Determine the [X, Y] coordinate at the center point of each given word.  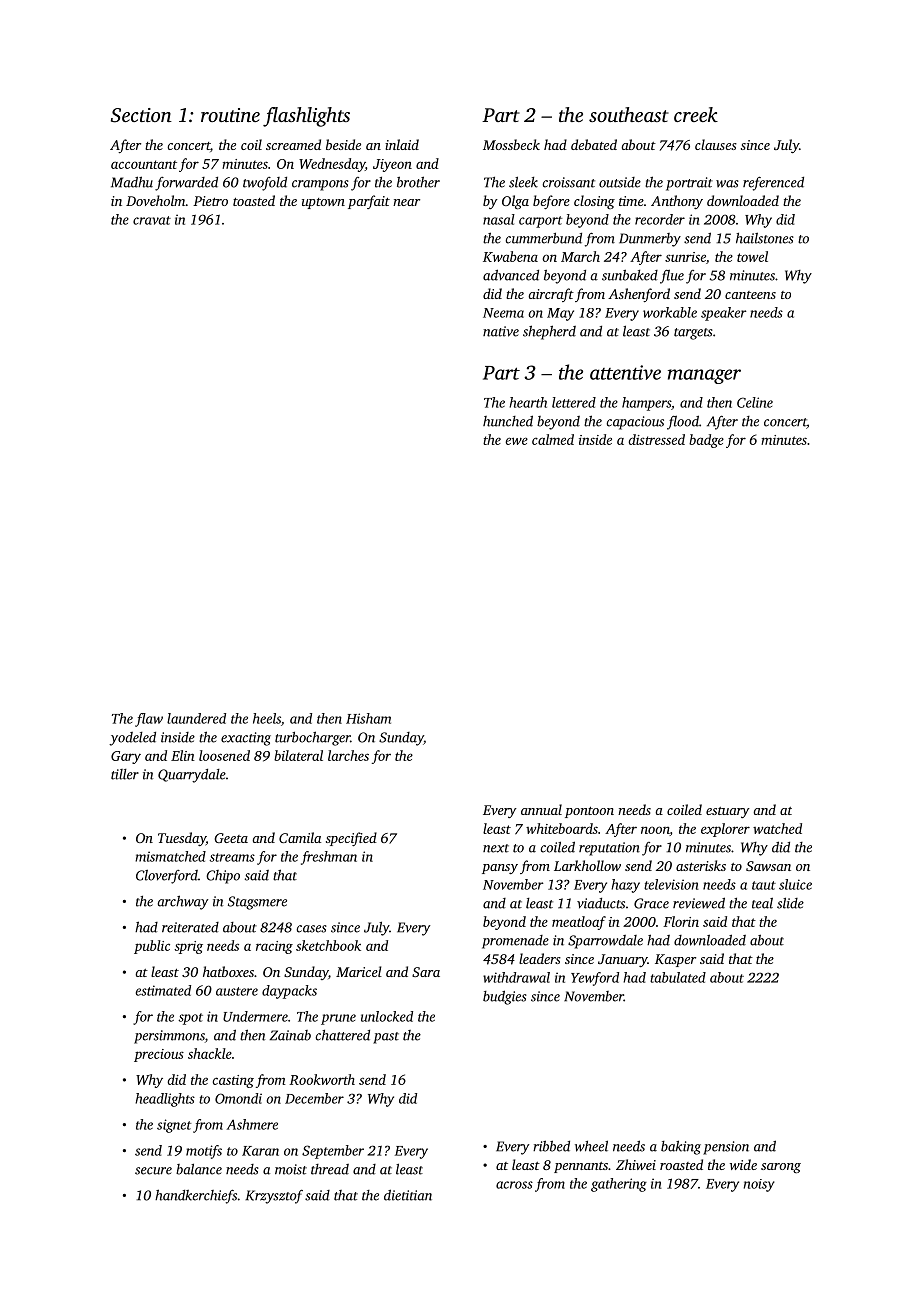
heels [267, 718]
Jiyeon [392, 165]
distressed [657, 439]
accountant [144, 164]
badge [706, 441]
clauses [716, 144]
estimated [163, 990]
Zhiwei [636, 1164]
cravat [152, 220]
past [386, 1038]
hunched [508, 421]
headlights [165, 1100]
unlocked [387, 1016]
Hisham [368, 718]
